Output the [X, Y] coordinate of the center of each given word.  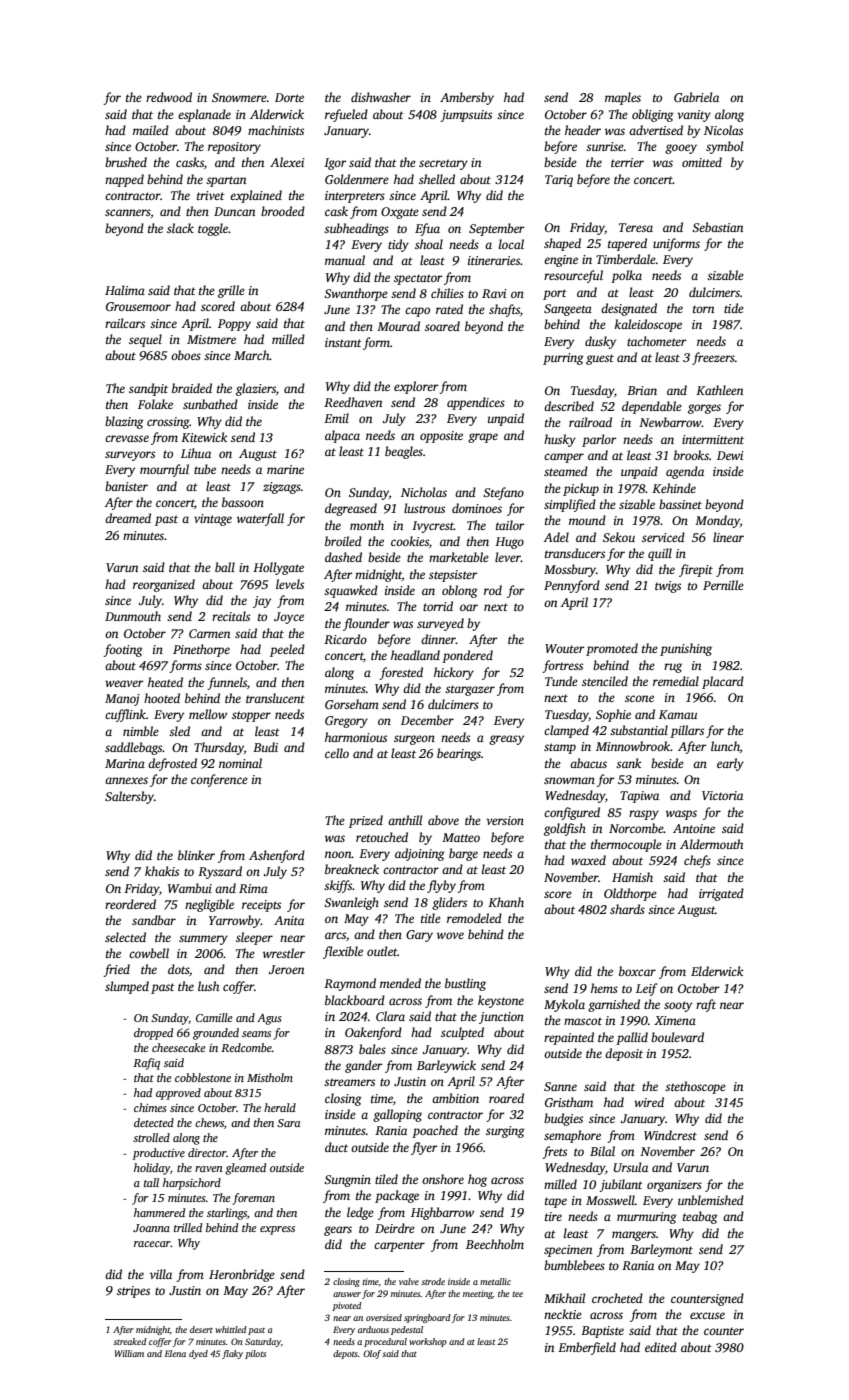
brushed [126, 162]
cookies [410, 541]
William [129, 1353]
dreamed [128, 518]
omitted [702, 162]
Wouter [565, 648]
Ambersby [467, 98]
